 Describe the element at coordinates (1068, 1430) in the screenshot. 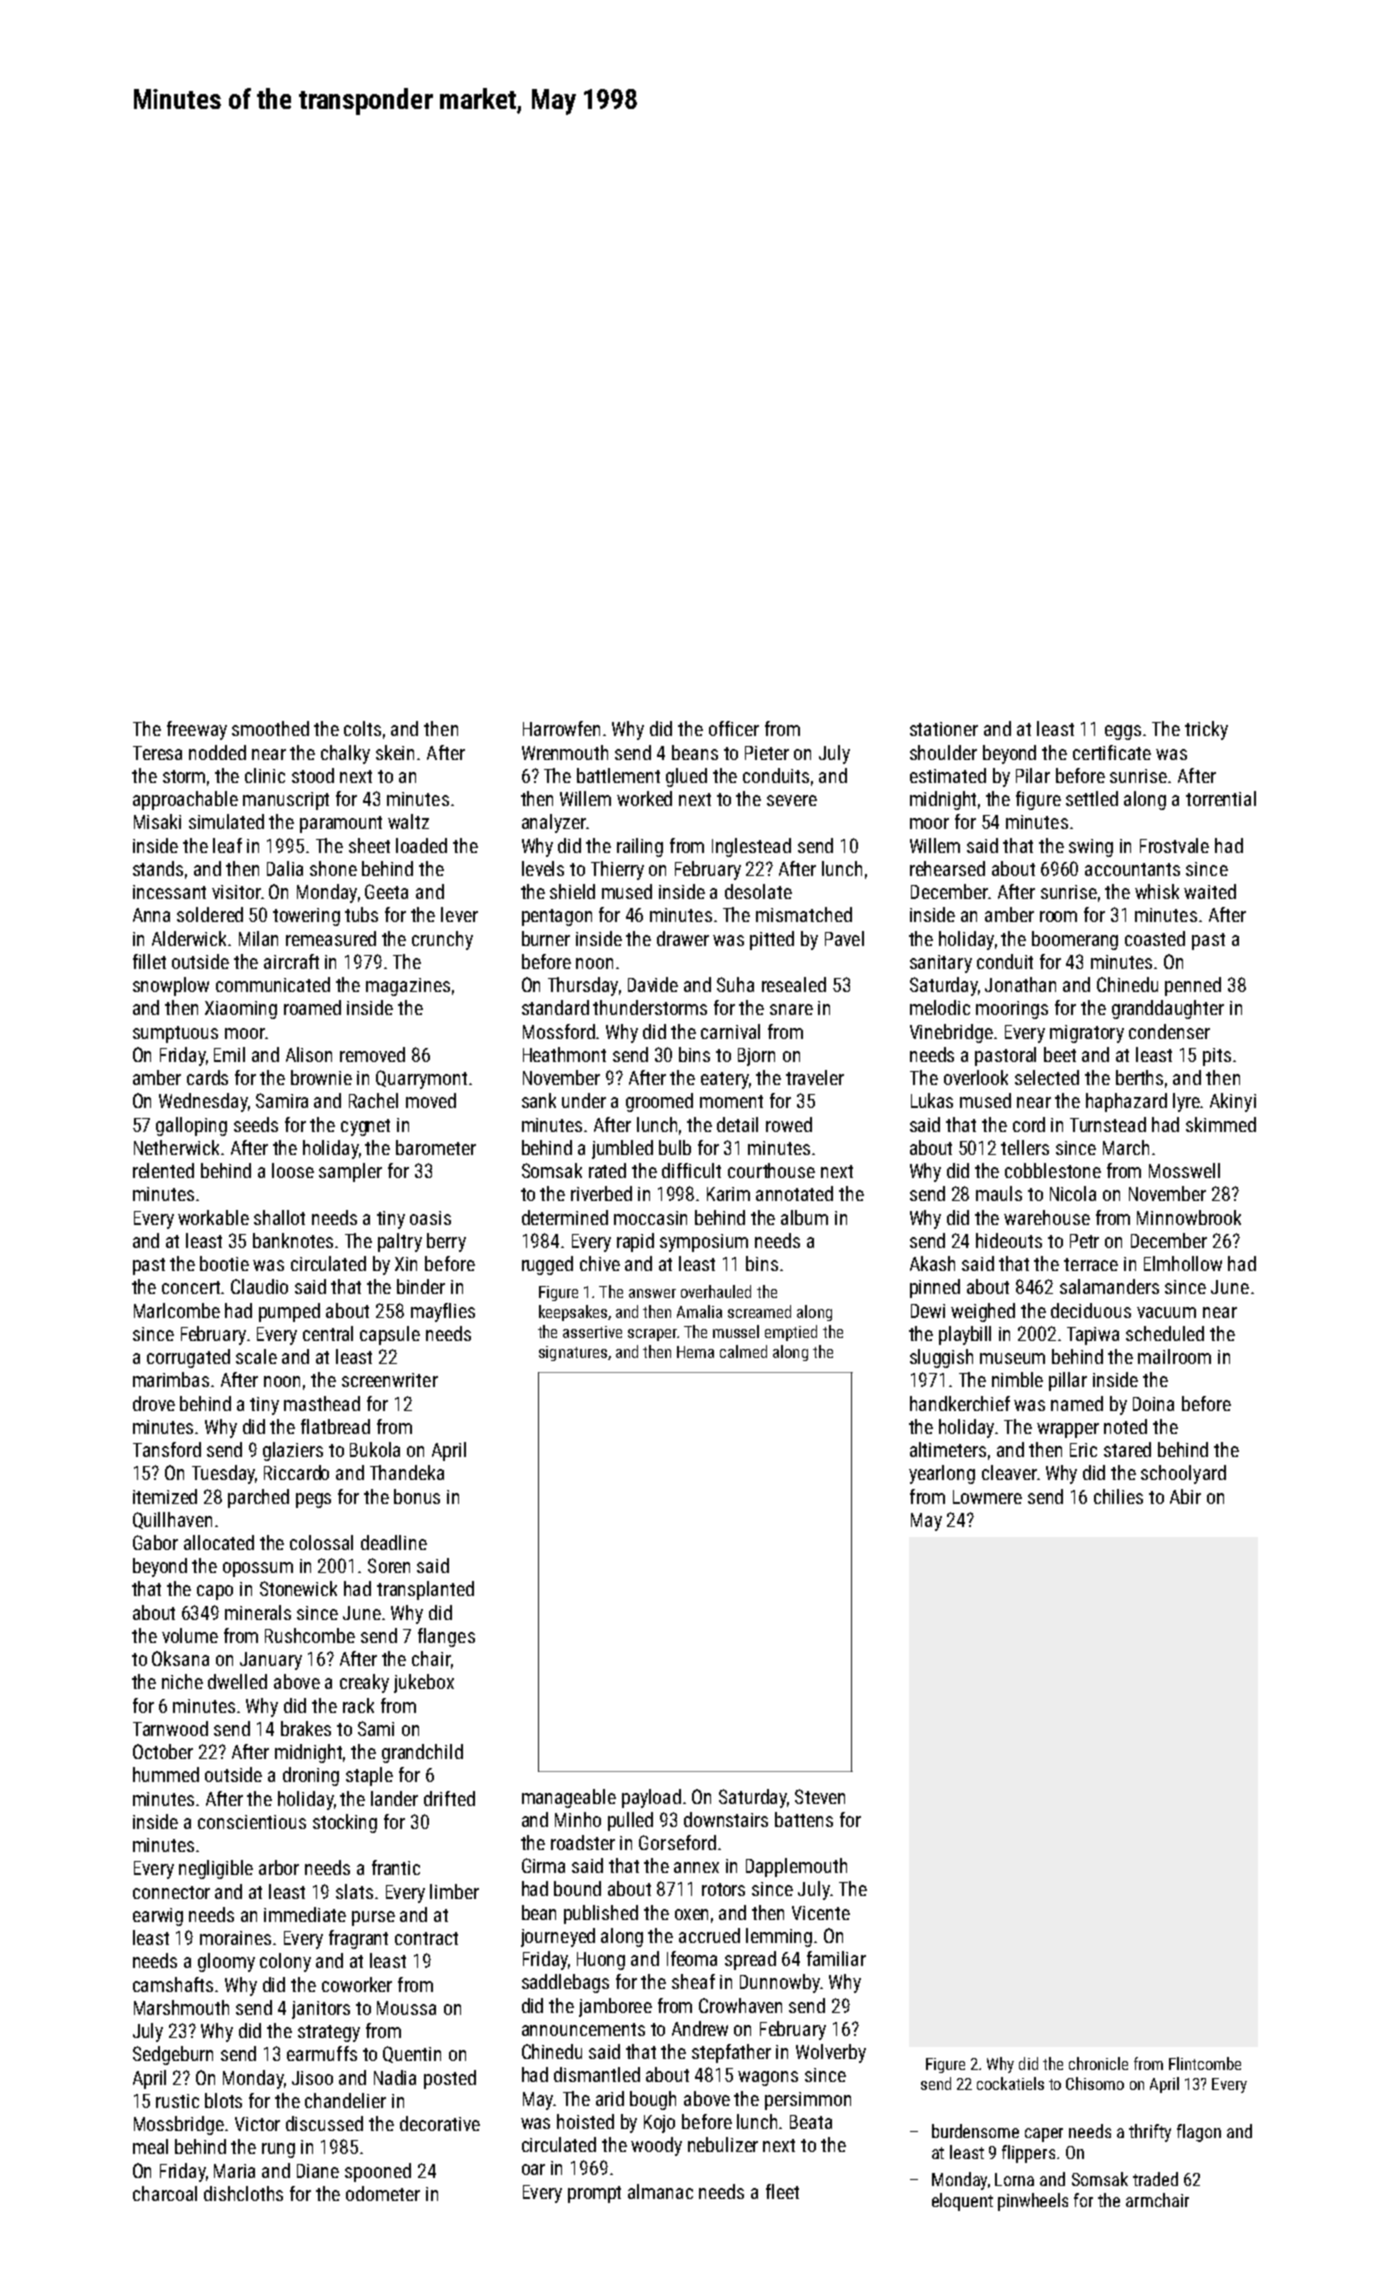

I see `wrapper` at that location.
